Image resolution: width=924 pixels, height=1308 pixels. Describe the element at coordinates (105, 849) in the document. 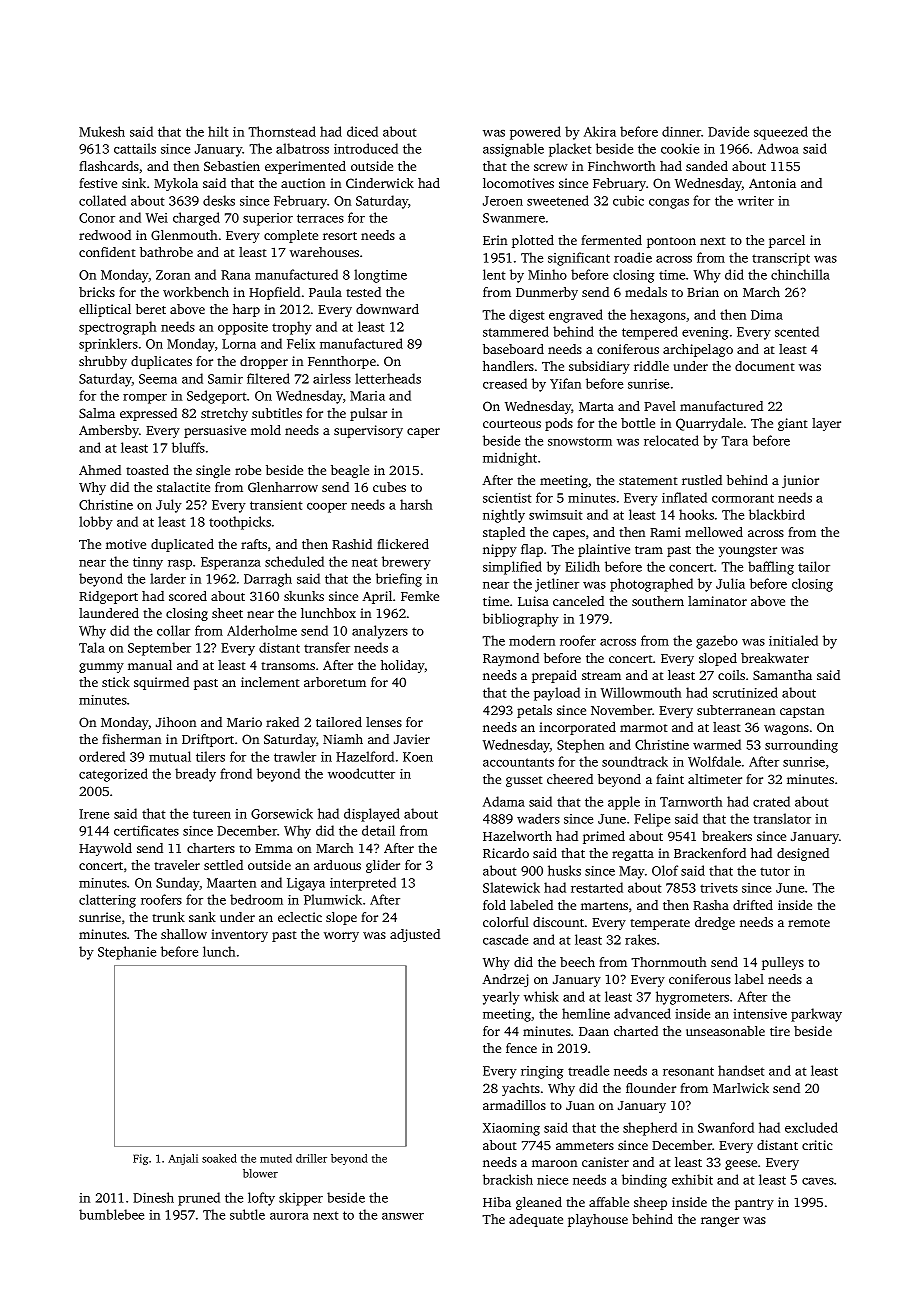

I see `Haywold` at that location.
